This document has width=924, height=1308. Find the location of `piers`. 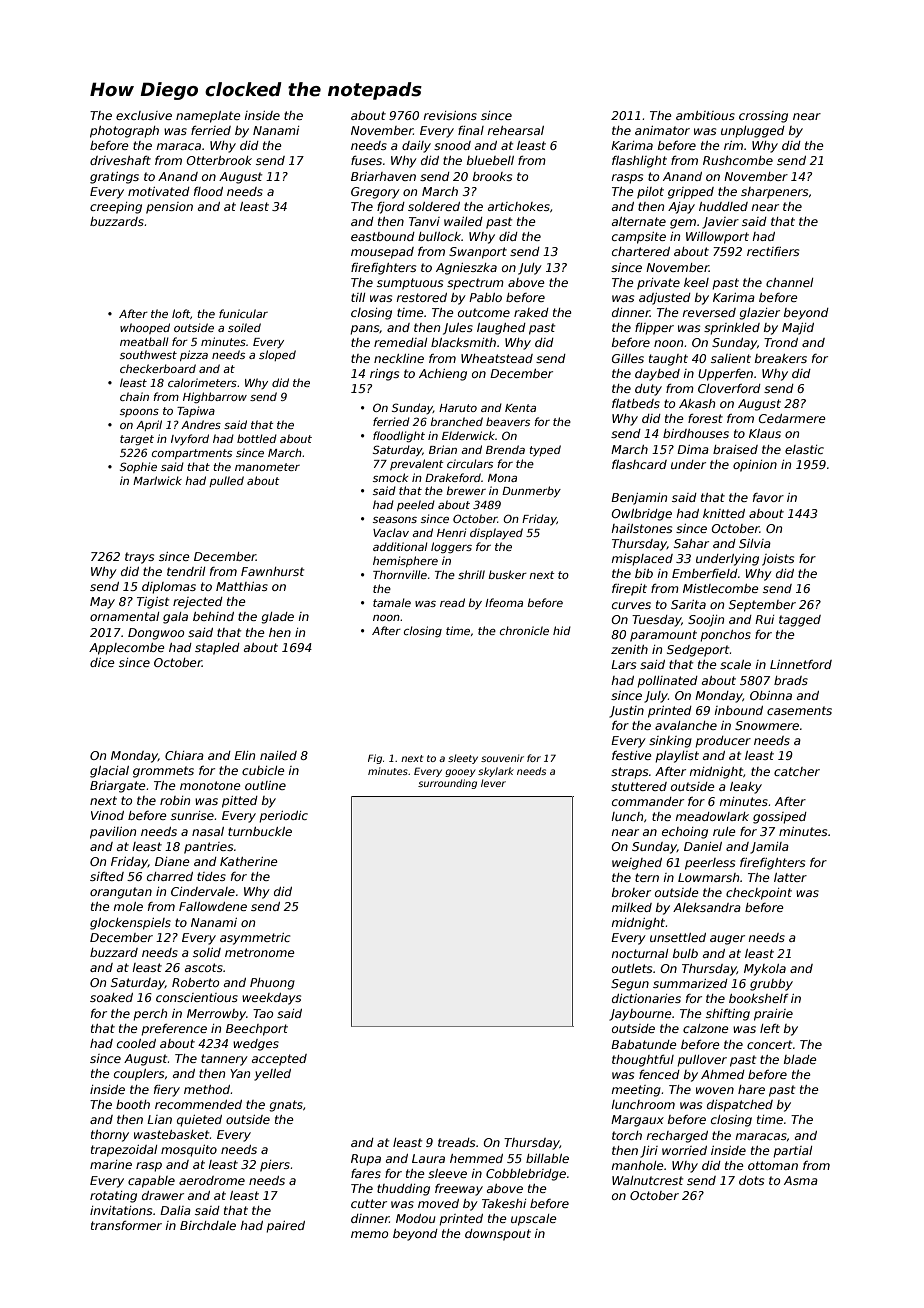

piers is located at coordinates (275, 1166).
